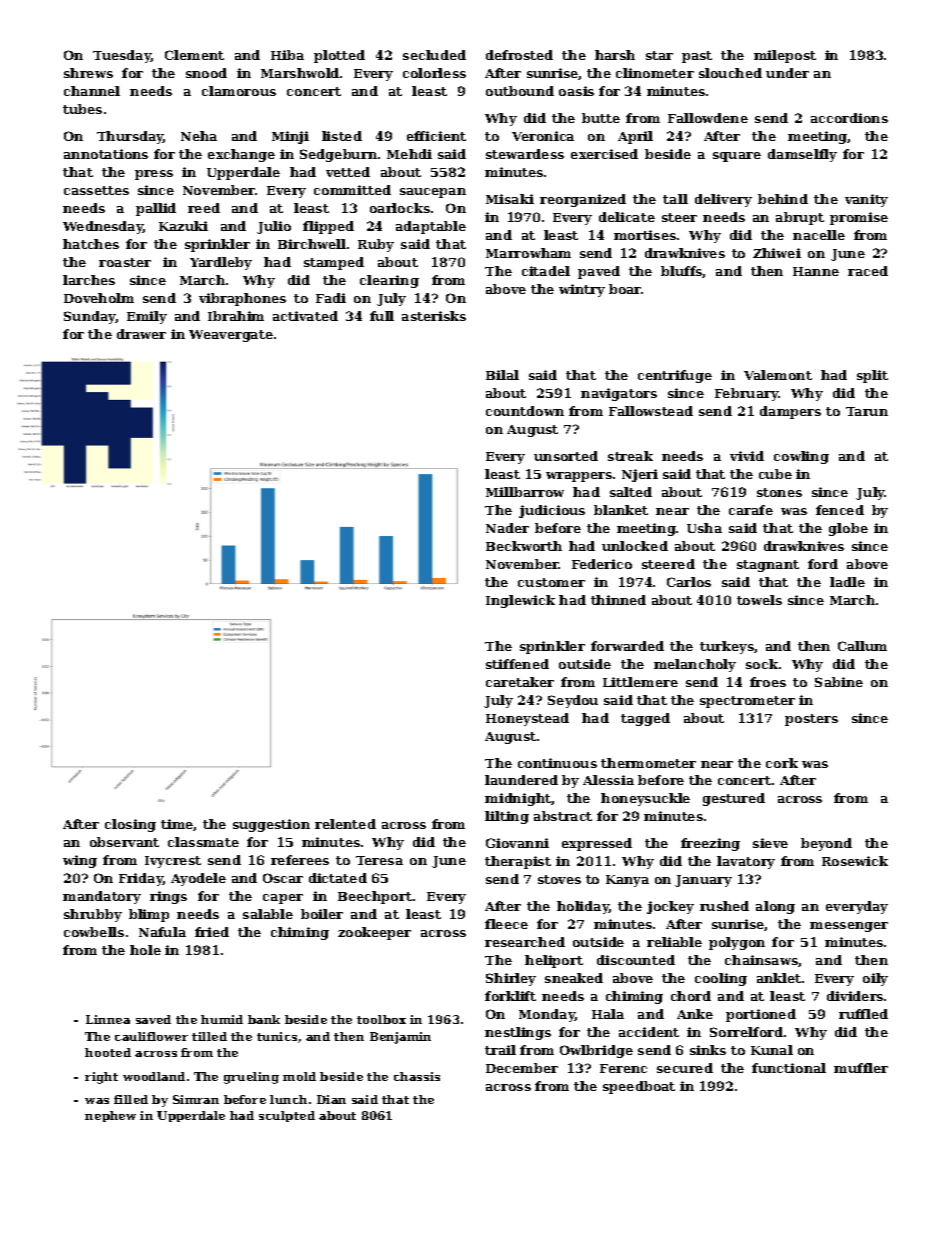  What do you see at coordinates (525, 154) in the screenshot?
I see `stewardess` at bounding box center [525, 154].
